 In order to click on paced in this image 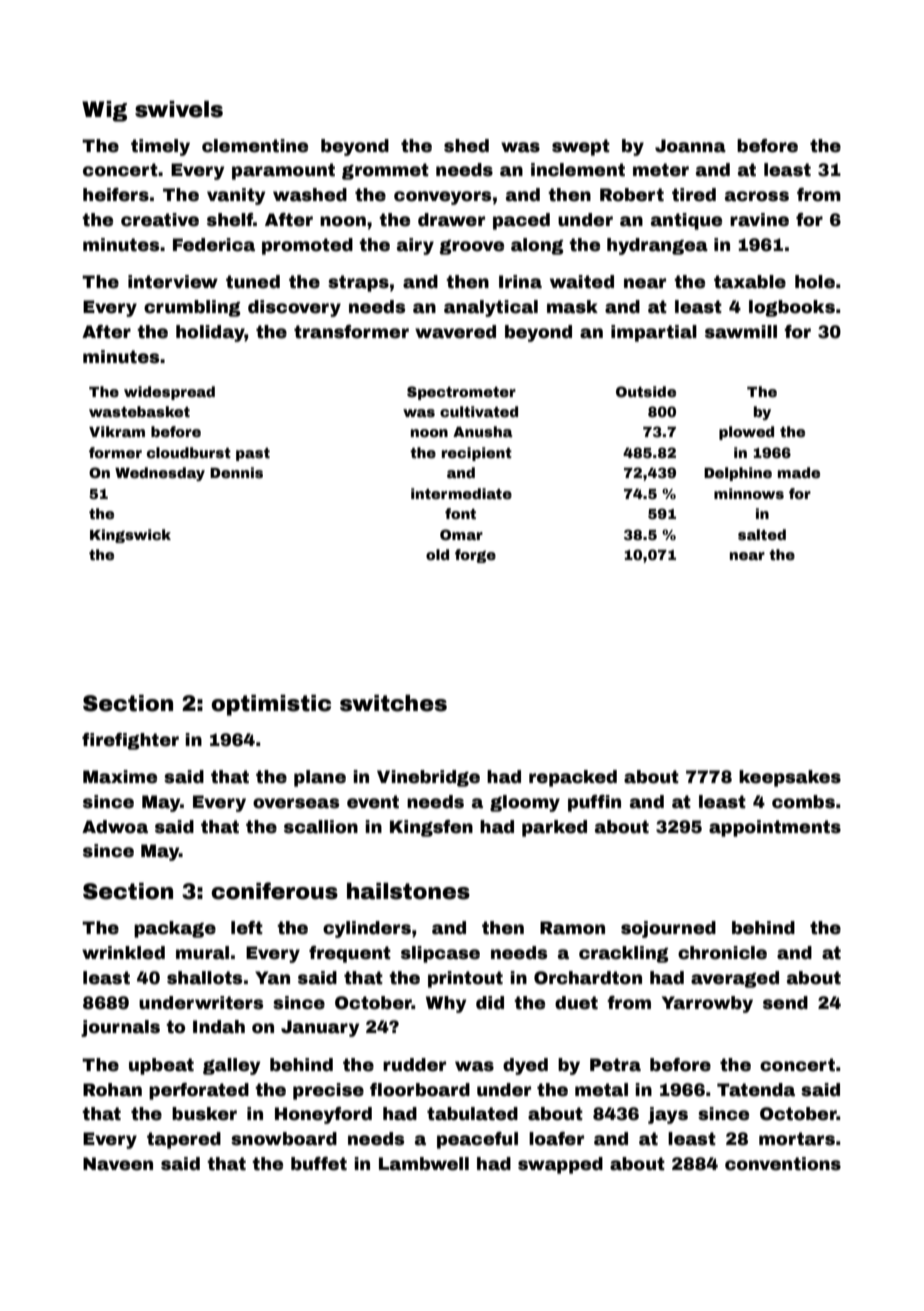, I will do `click(521, 221)`.
